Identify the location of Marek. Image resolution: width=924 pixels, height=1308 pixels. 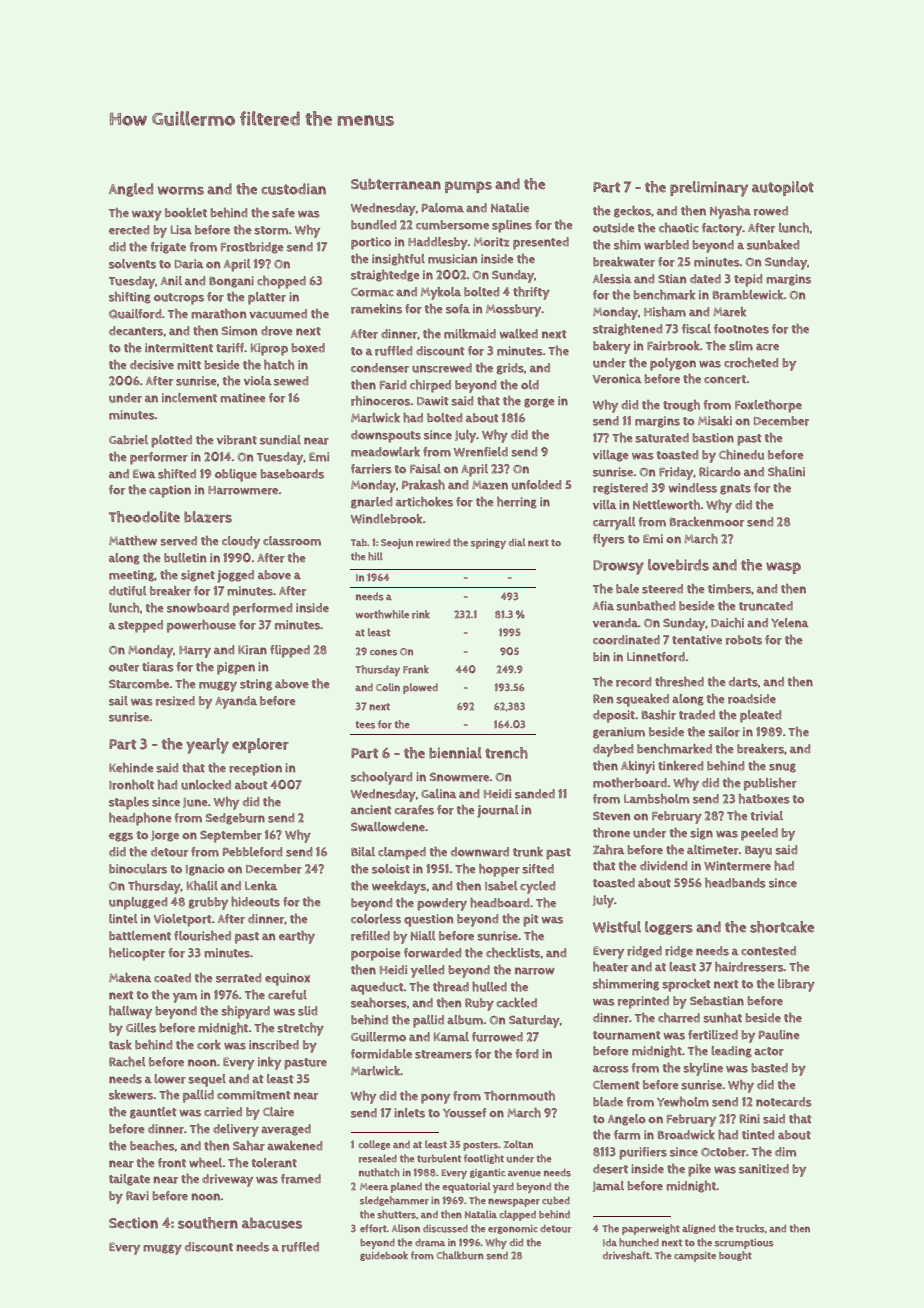
(729, 312).
